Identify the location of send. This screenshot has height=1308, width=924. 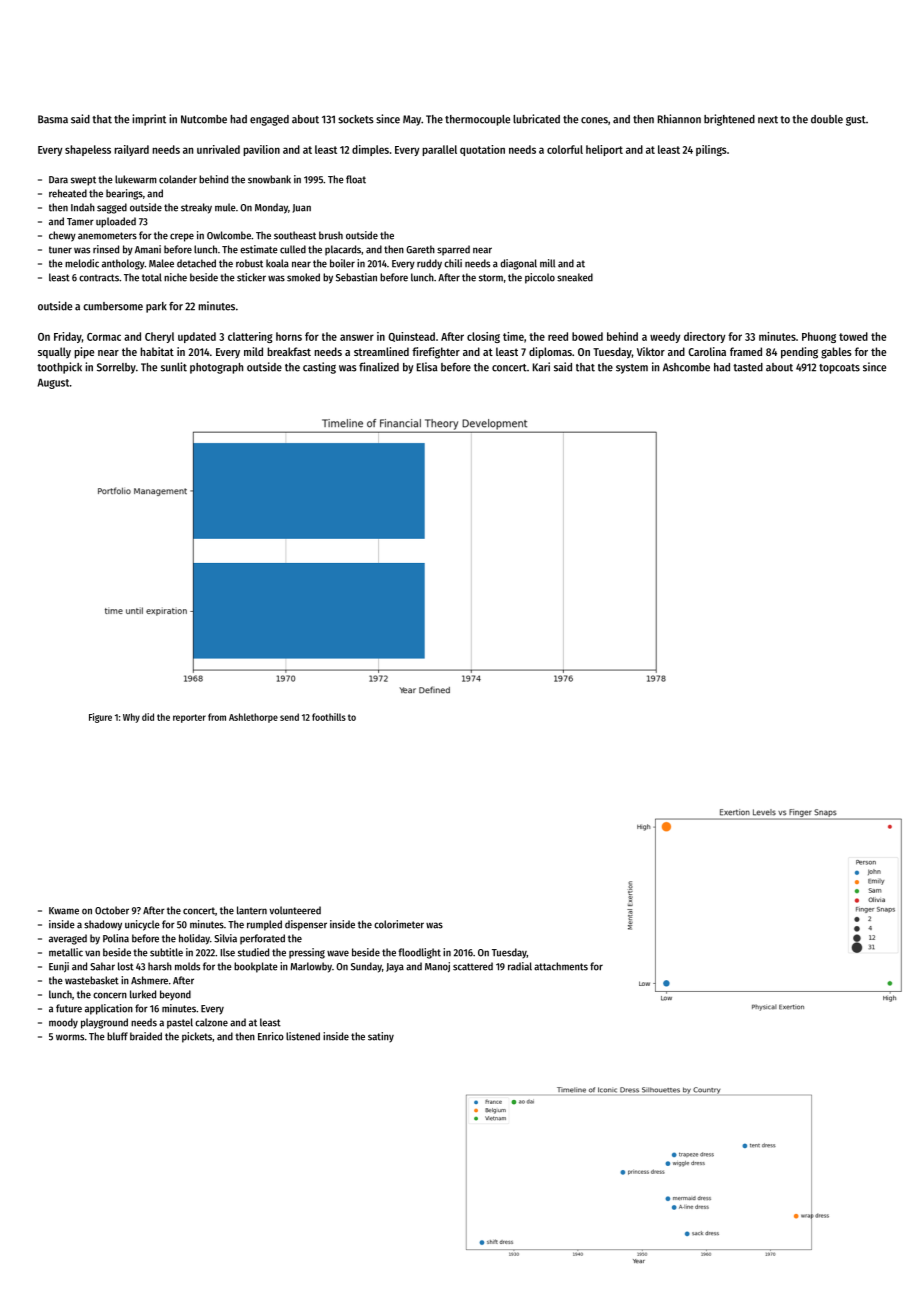
(289, 717).
